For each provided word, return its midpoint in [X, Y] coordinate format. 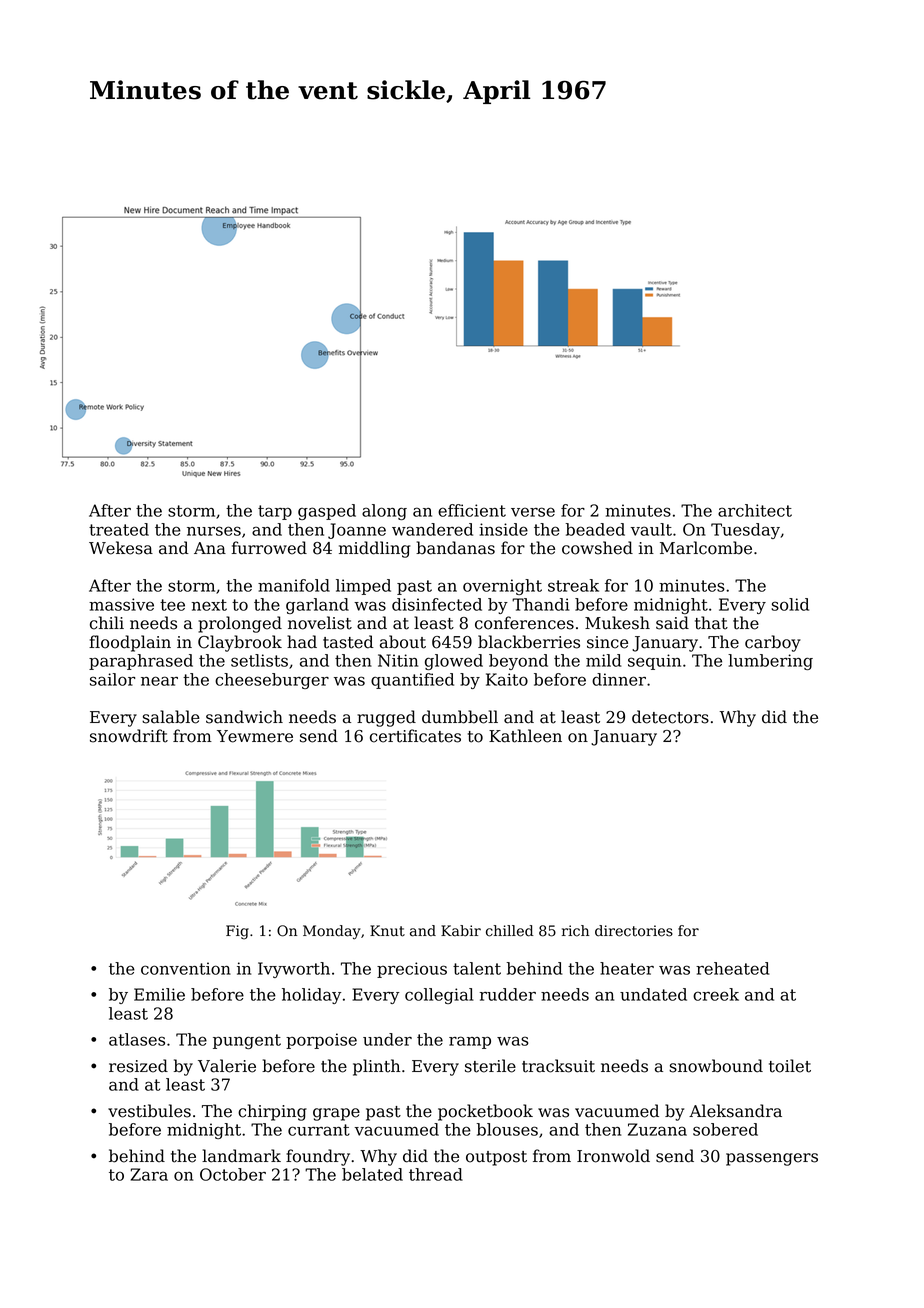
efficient [472, 510]
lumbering [770, 662]
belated [372, 1174]
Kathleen [525, 736]
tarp [275, 512]
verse [533, 512]
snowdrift [129, 736]
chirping [272, 1112]
